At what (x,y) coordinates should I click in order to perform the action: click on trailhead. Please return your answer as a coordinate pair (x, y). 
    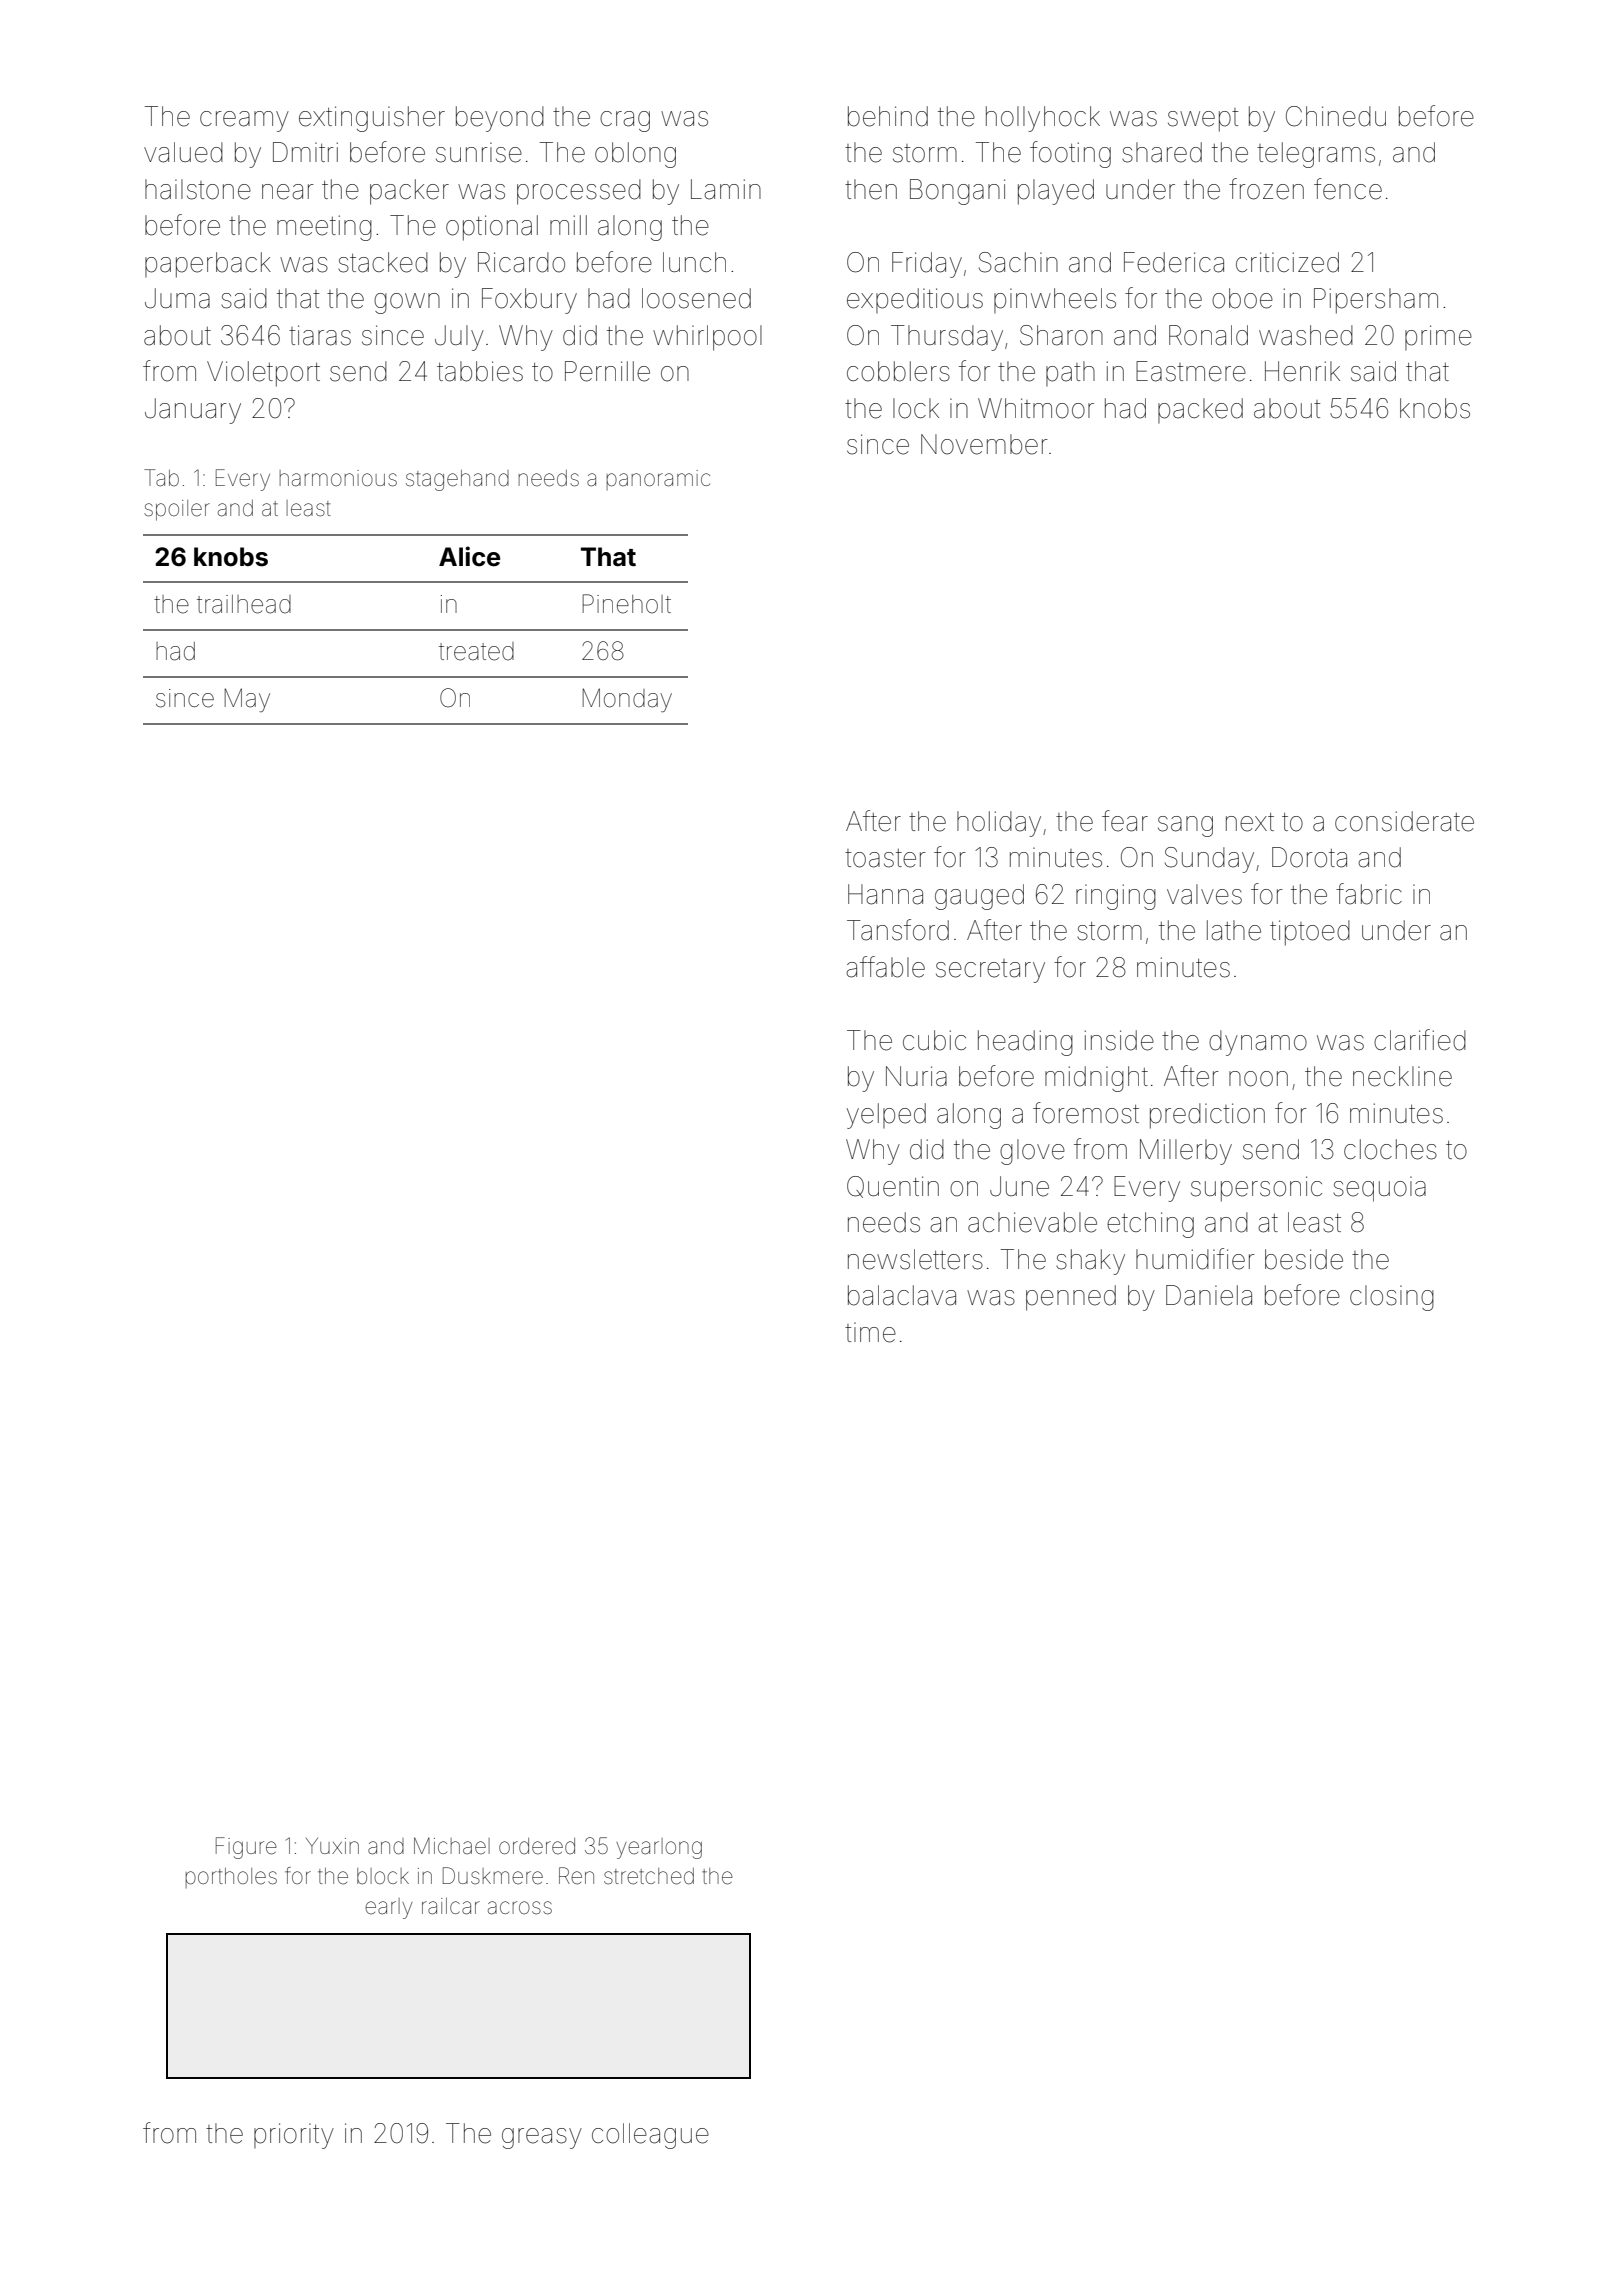
    Looking at the image, I should click on (244, 604).
